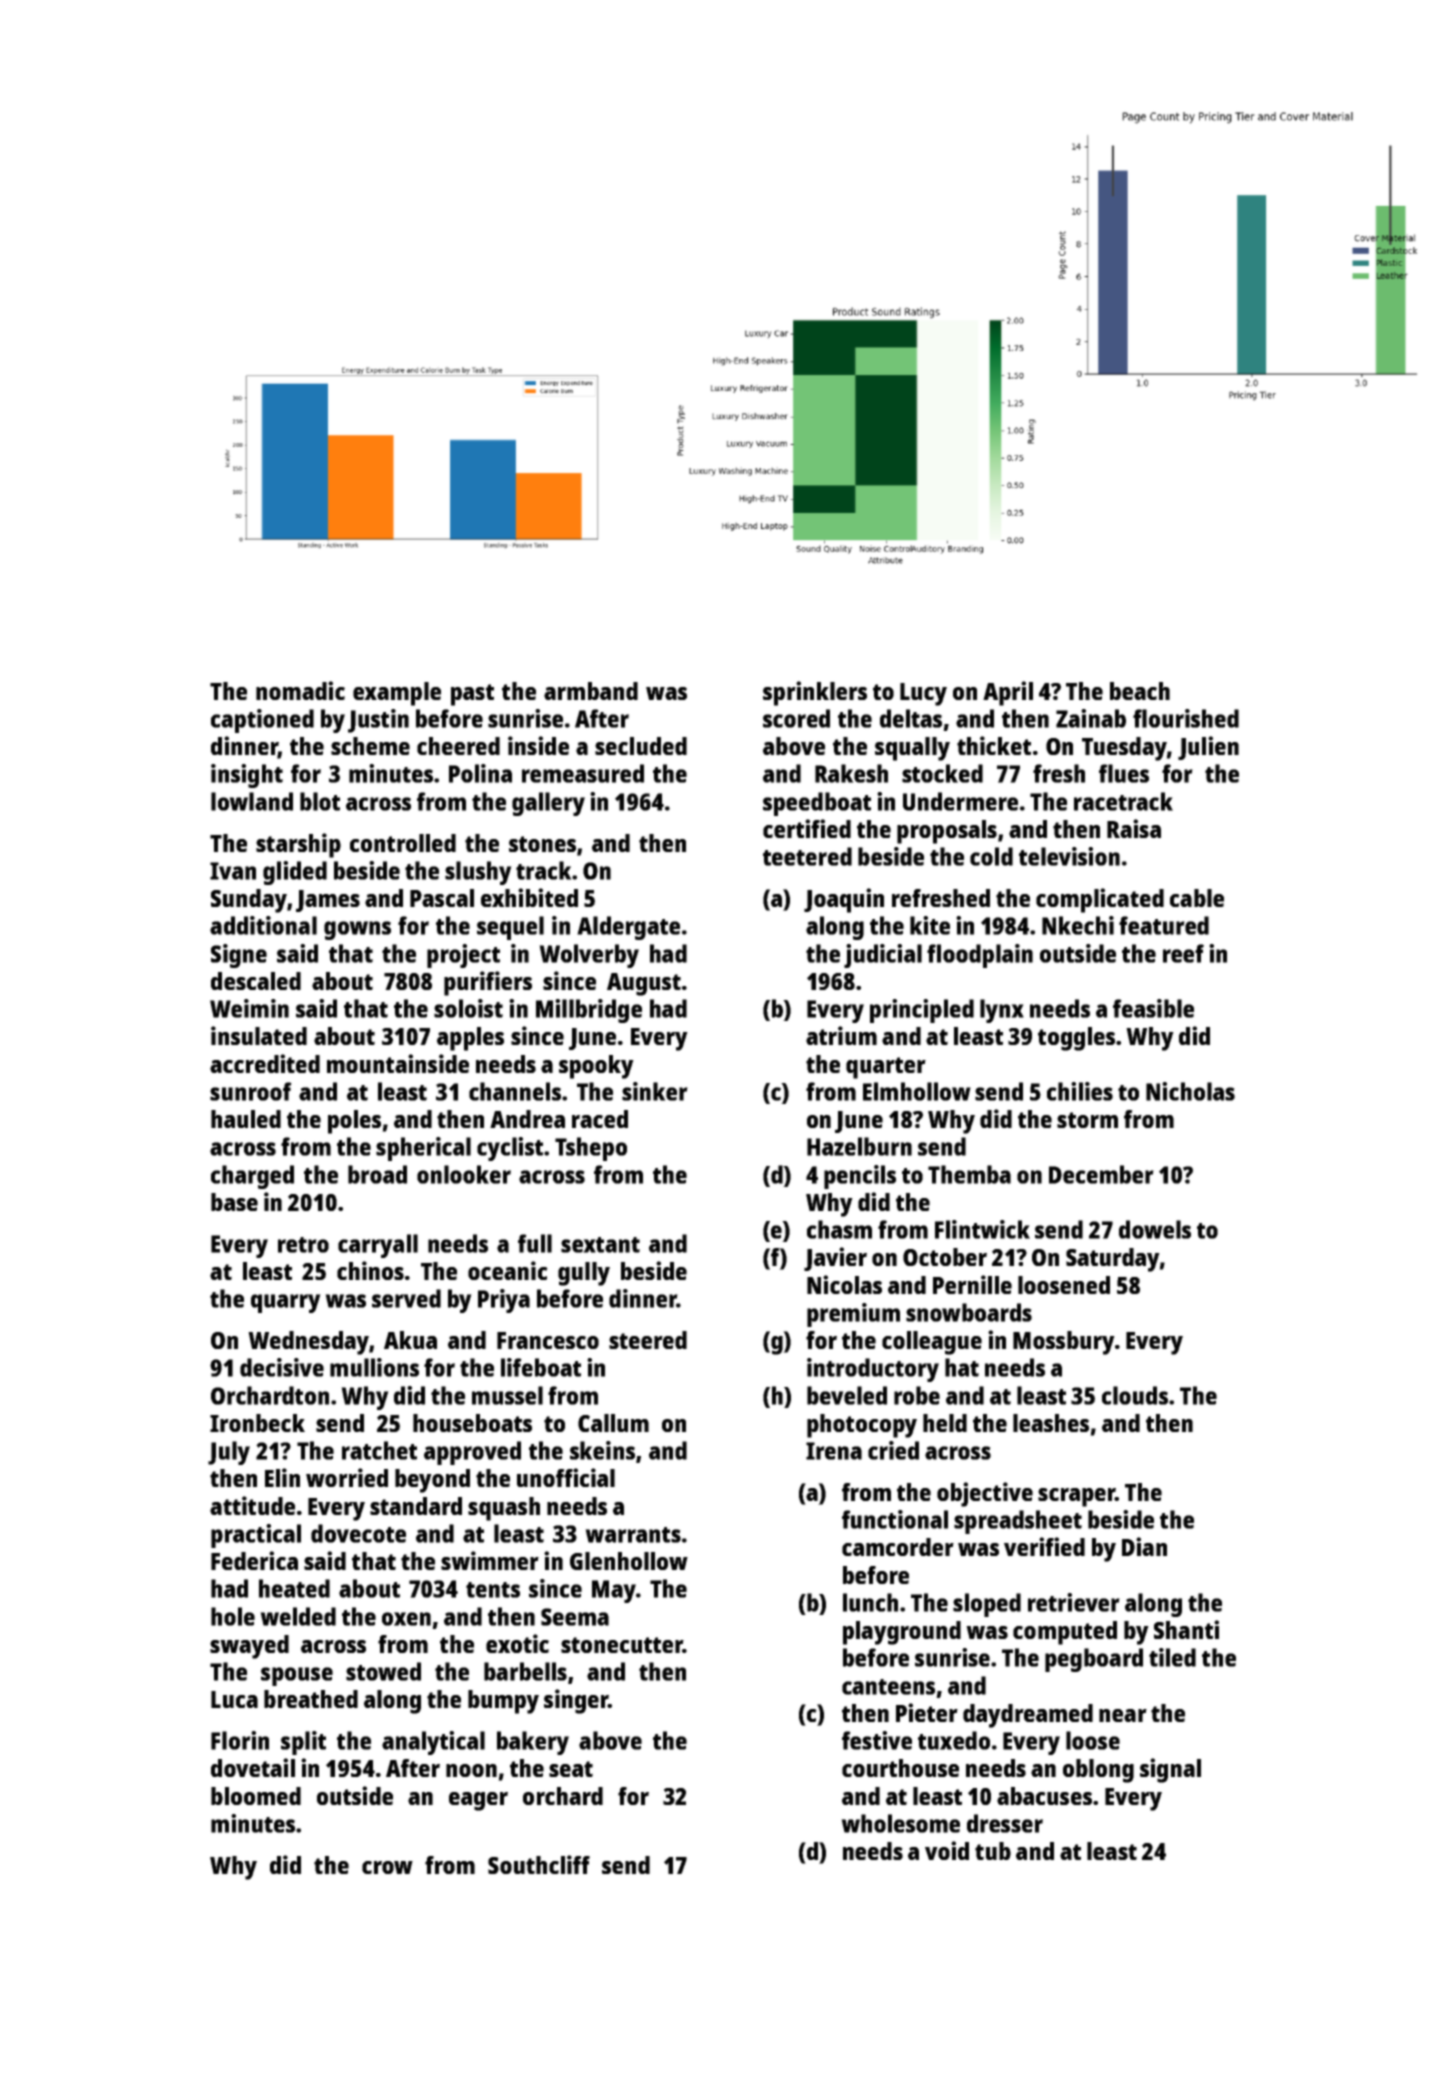 The height and width of the document is (2100, 1450). What do you see at coordinates (575, 1617) in the document?
I see `Seema` at bounding box center [575, 1617].
